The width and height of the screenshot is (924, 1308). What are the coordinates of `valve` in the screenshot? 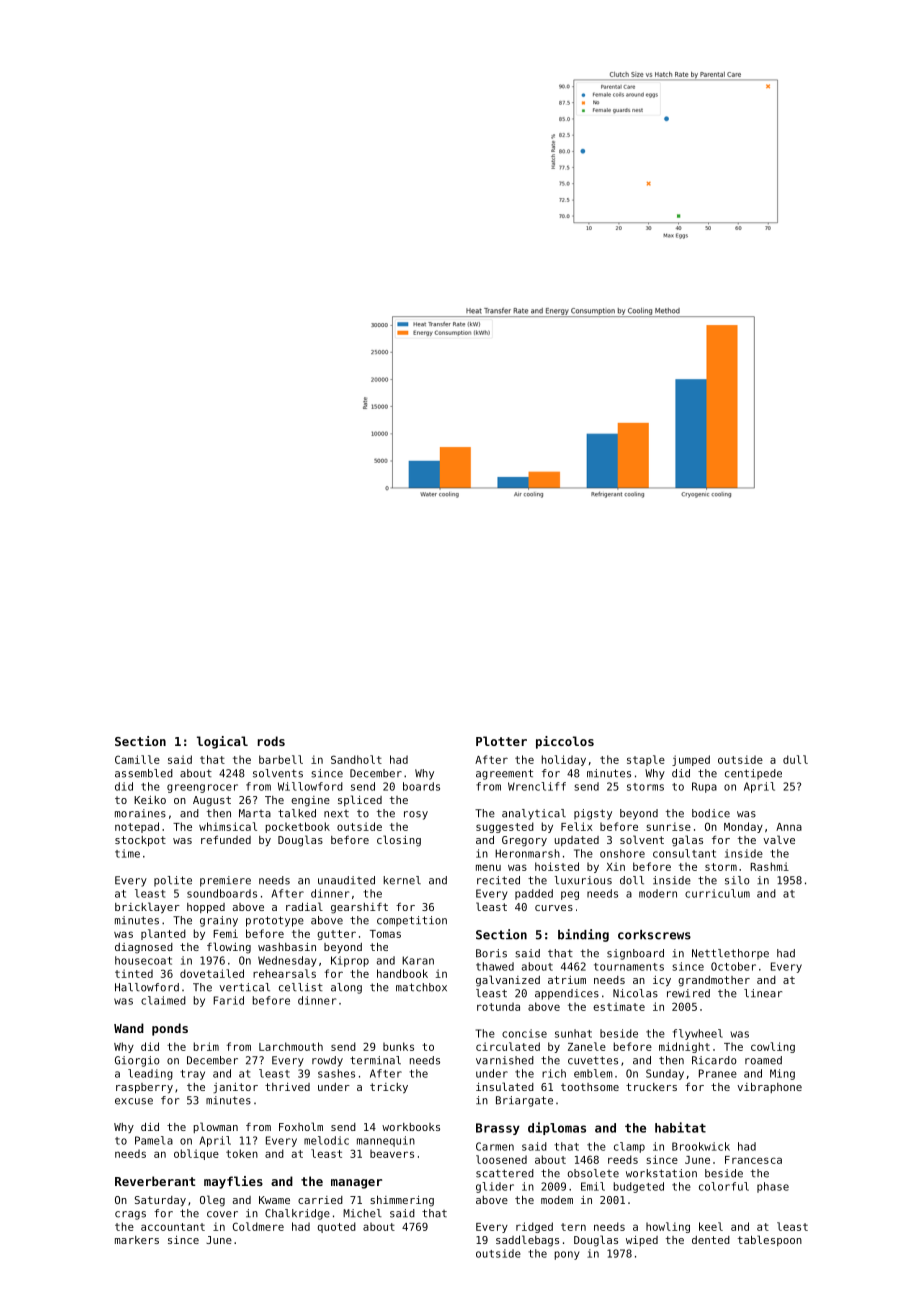 It's located at (779, 839).
